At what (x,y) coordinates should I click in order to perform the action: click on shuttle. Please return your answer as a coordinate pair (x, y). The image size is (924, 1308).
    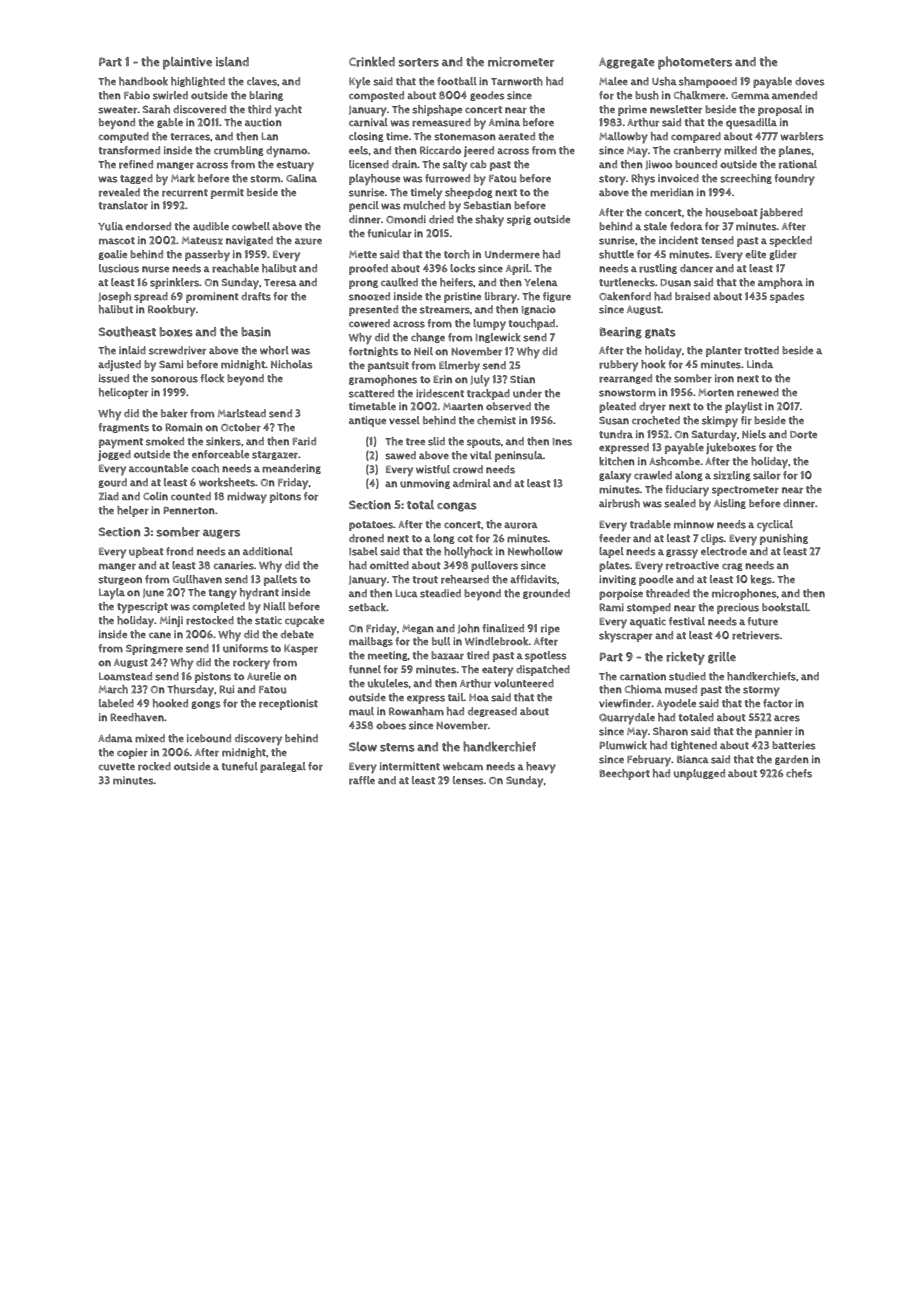
    Looking at the image, I should click on (616, 254).
